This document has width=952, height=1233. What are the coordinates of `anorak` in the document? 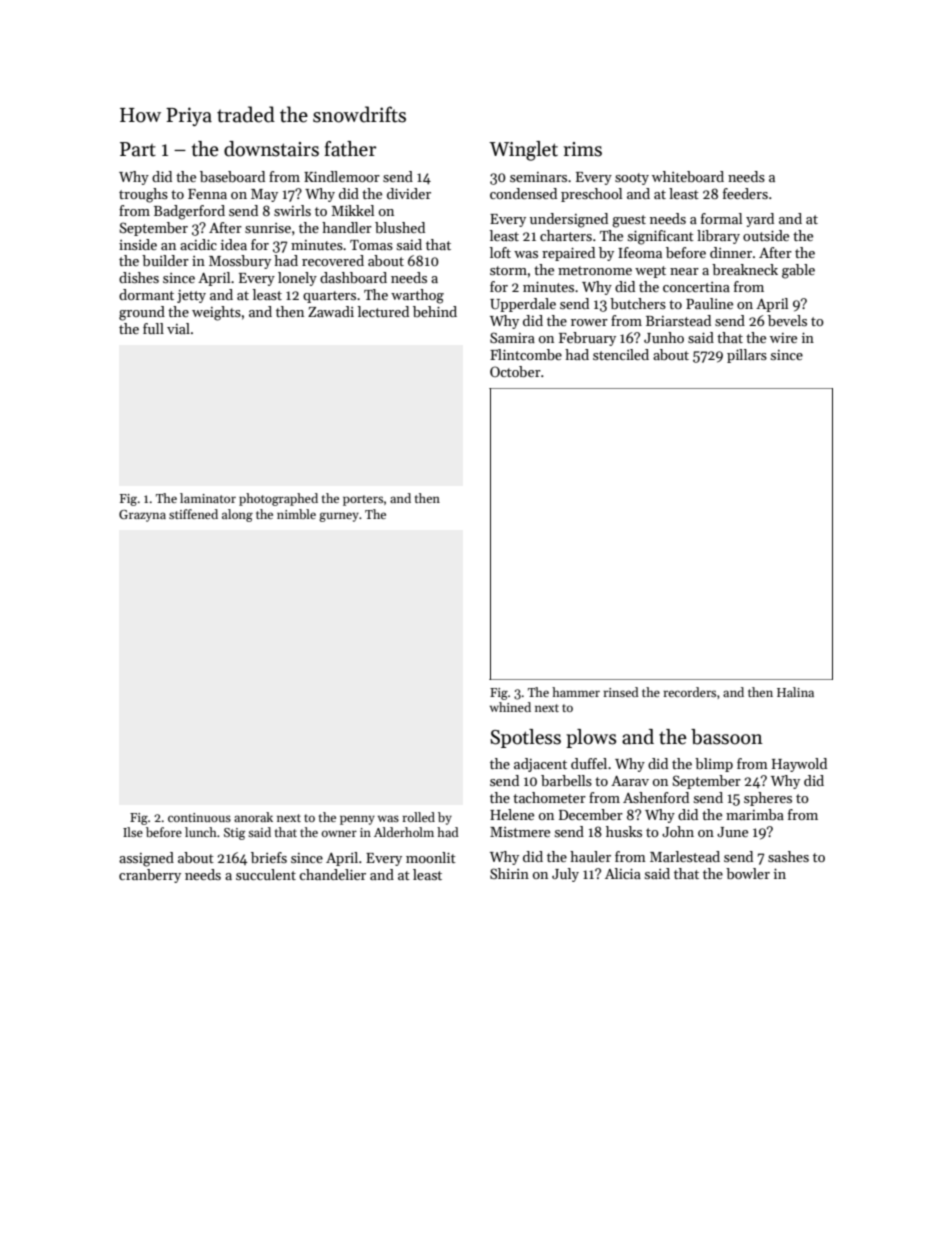 It's located at (253, 817).
